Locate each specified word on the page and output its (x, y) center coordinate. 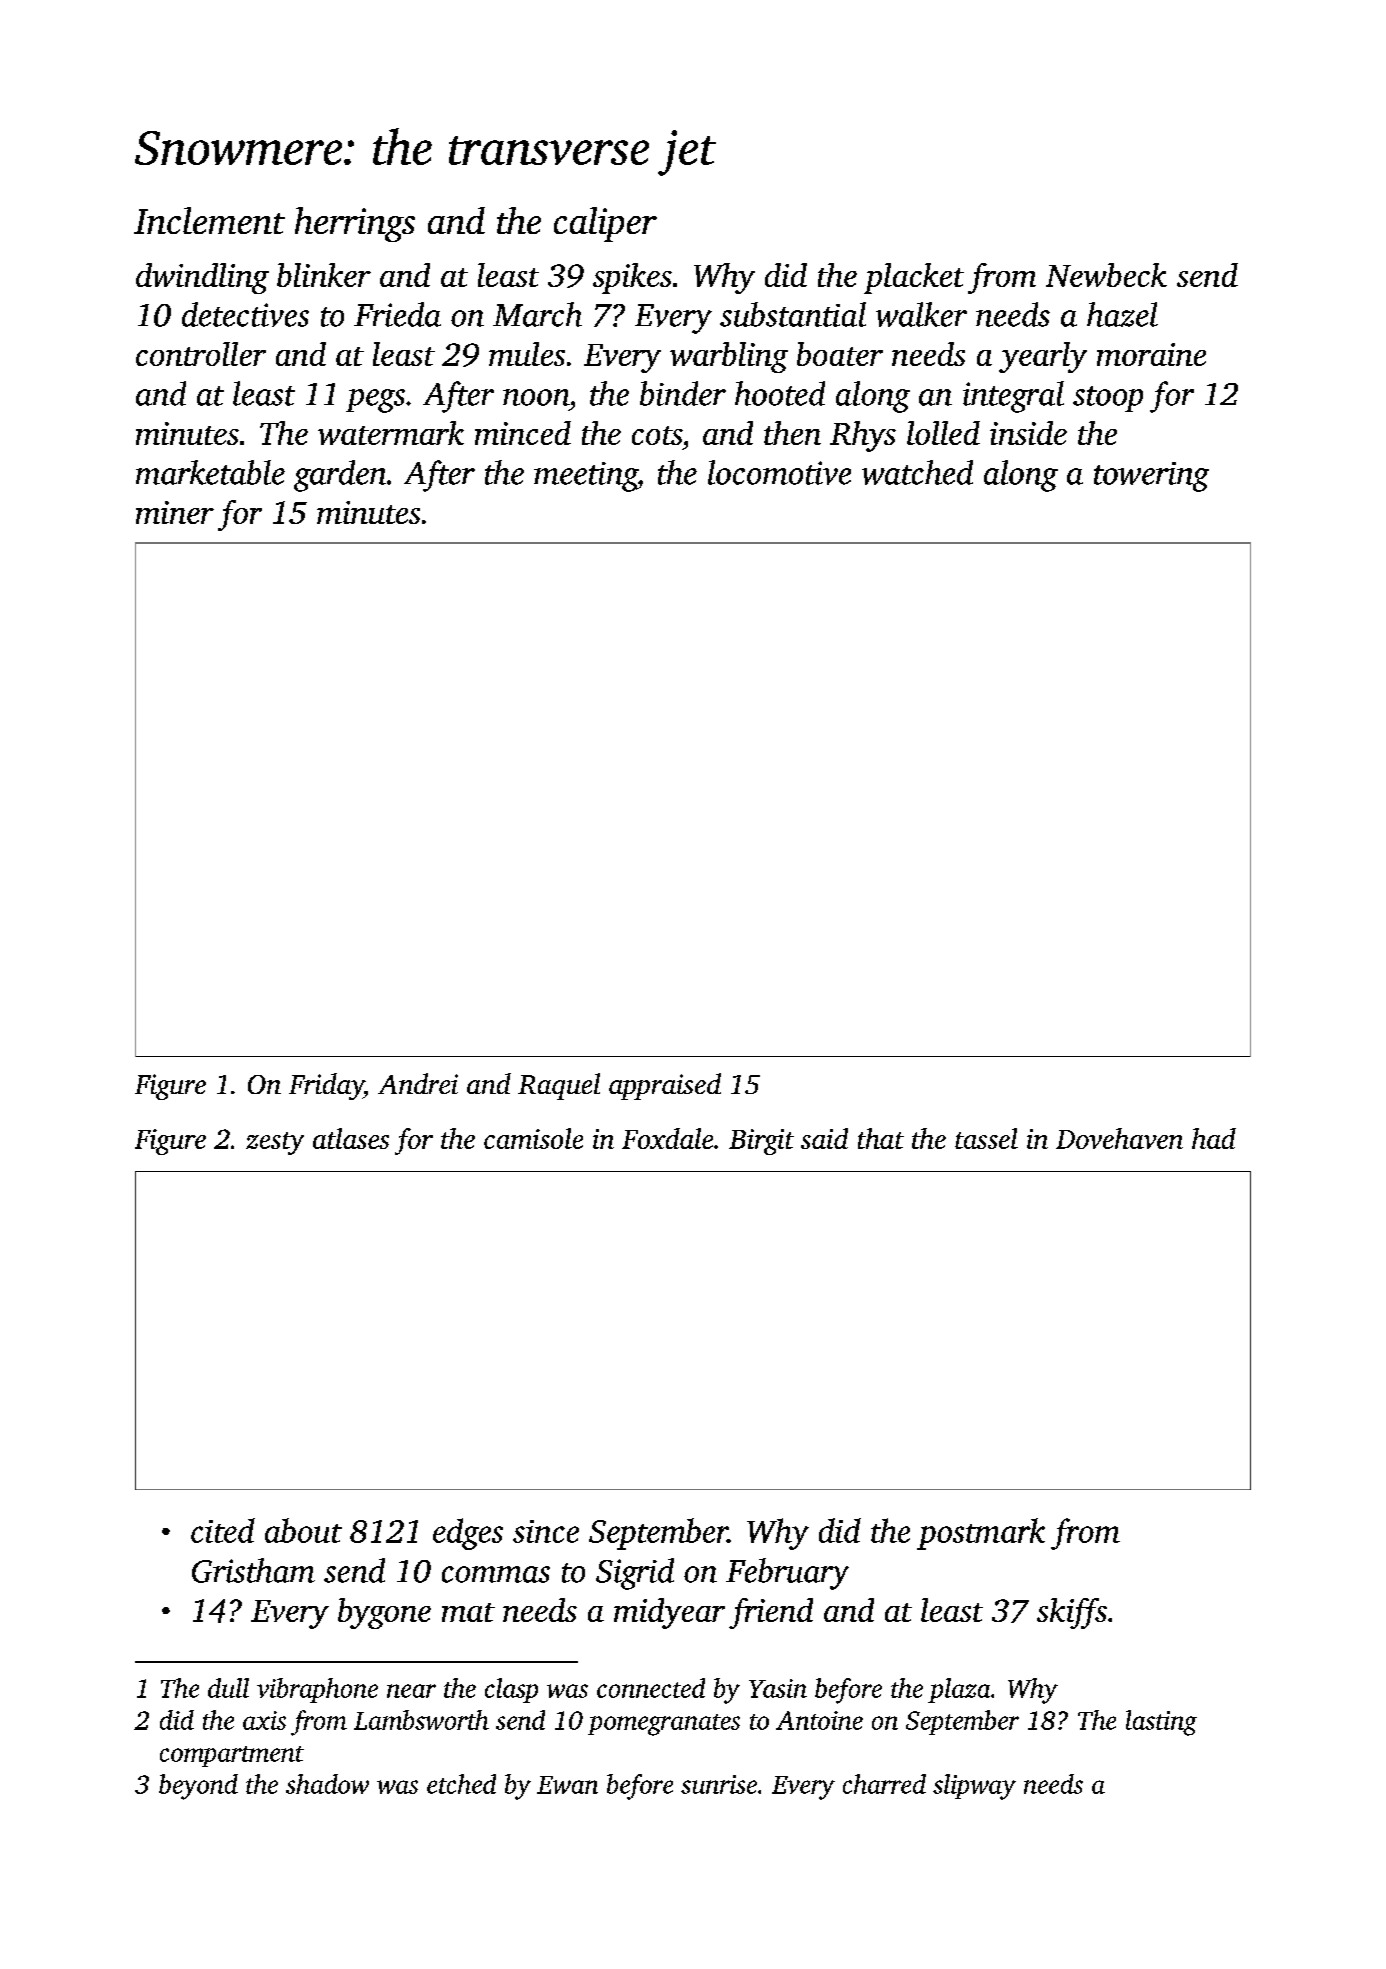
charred (884, 1784)
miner (175, 512)
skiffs (1072, 1613)
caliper (605, 224)
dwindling (202, 278)
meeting (585, 477)
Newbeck (1106, 275)
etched (461, 1784)
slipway (974, 1787)
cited (223, 1530)
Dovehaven (1119, 1138)
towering (1151, 477)
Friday (326, 1086)
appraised (665, 1086)
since (546, 1531)
